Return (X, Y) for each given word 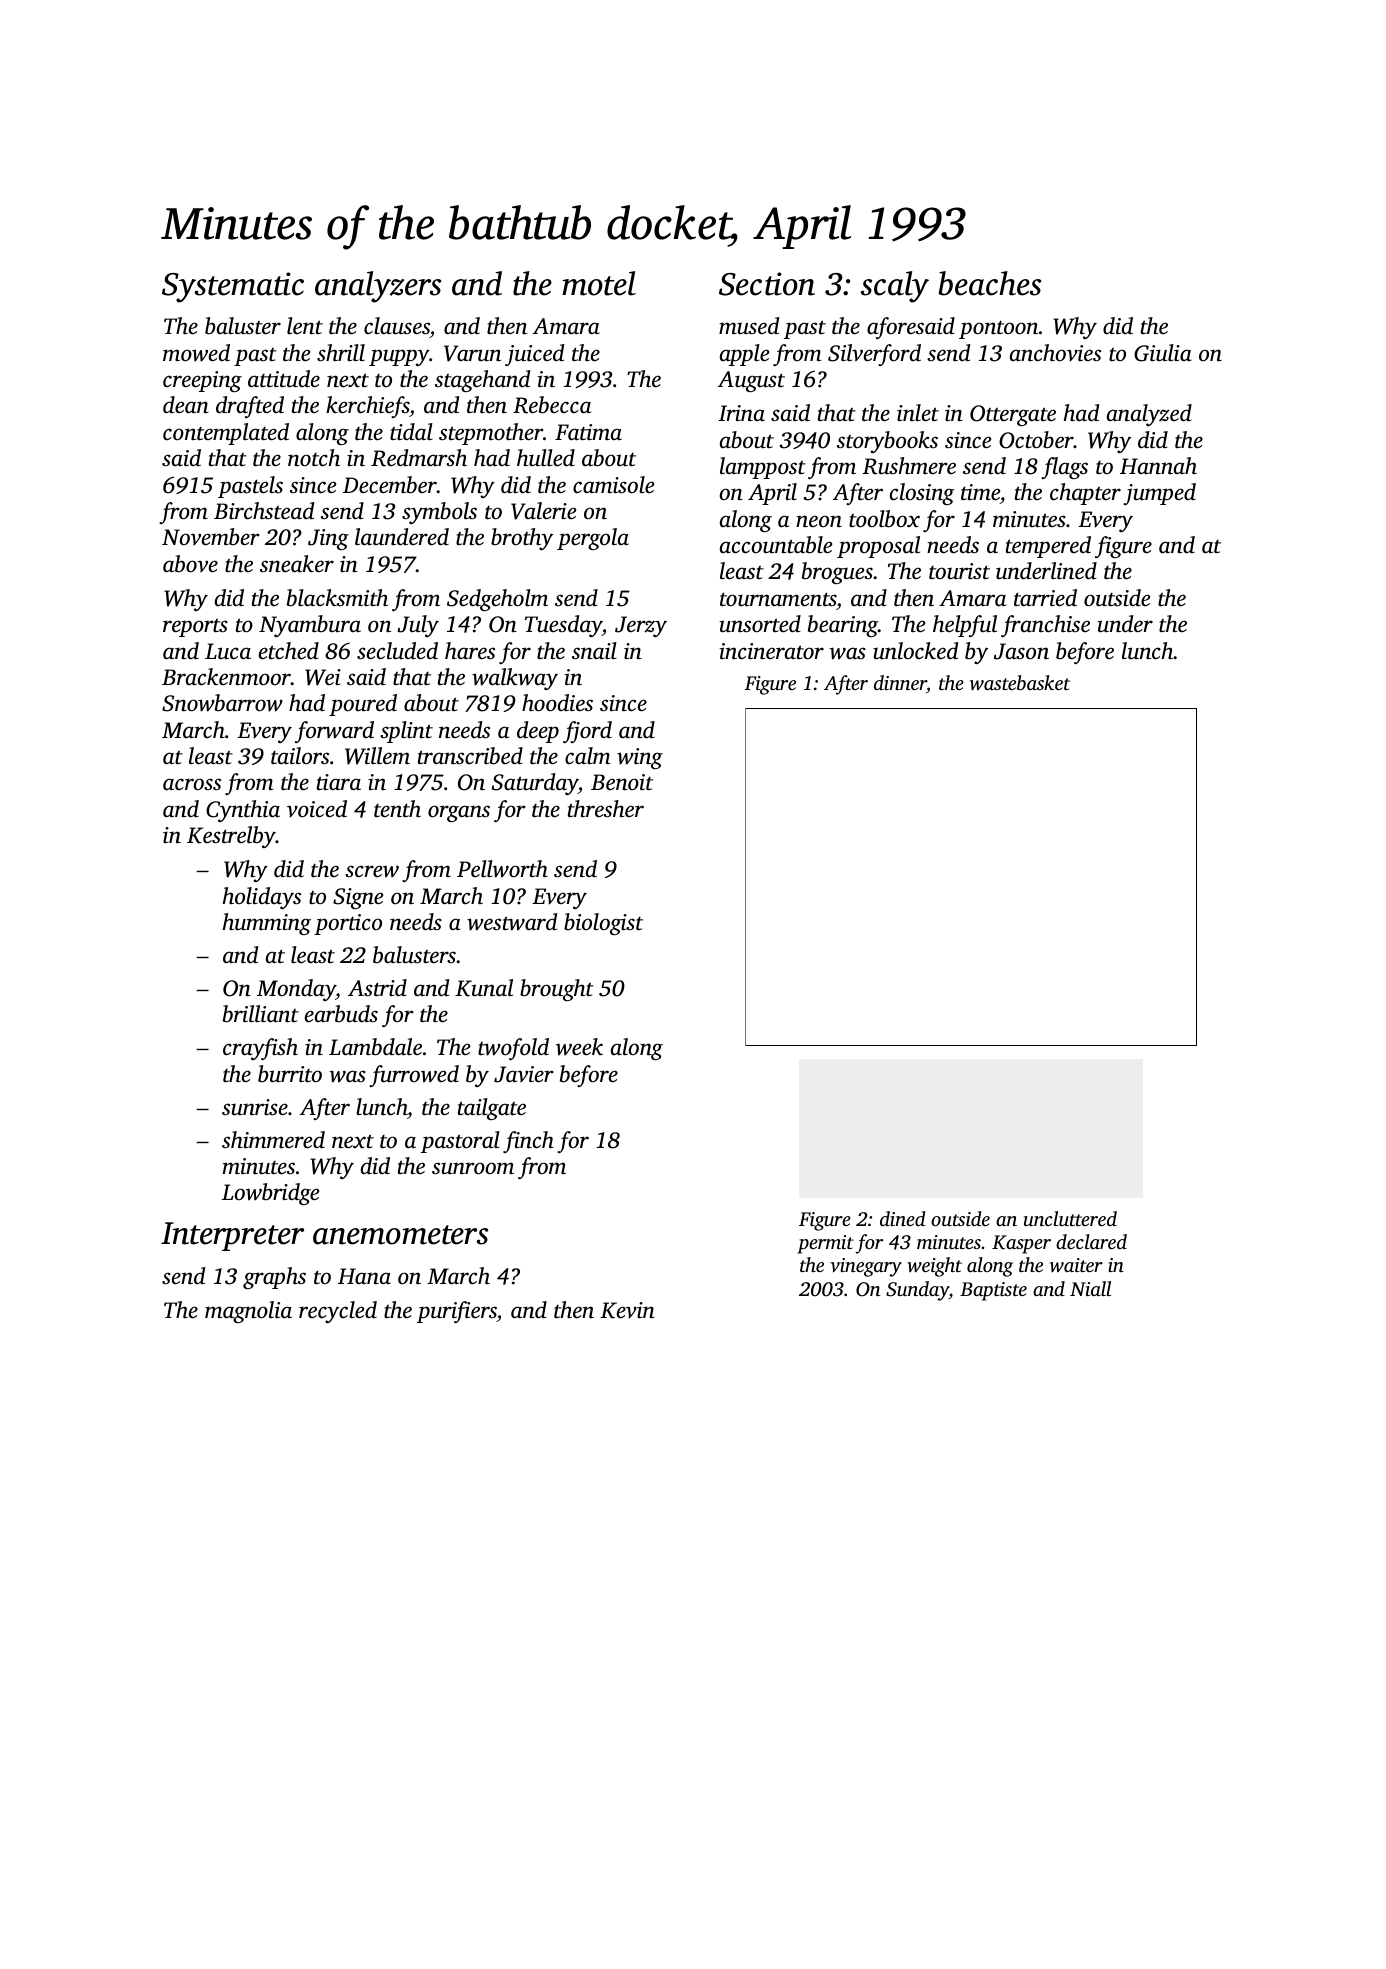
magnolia (248, 1312)
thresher (606, 808)
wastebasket (1020, 682)
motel (599, 283)
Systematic (233, 287)
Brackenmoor (226, 677)
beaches (989, 283)
